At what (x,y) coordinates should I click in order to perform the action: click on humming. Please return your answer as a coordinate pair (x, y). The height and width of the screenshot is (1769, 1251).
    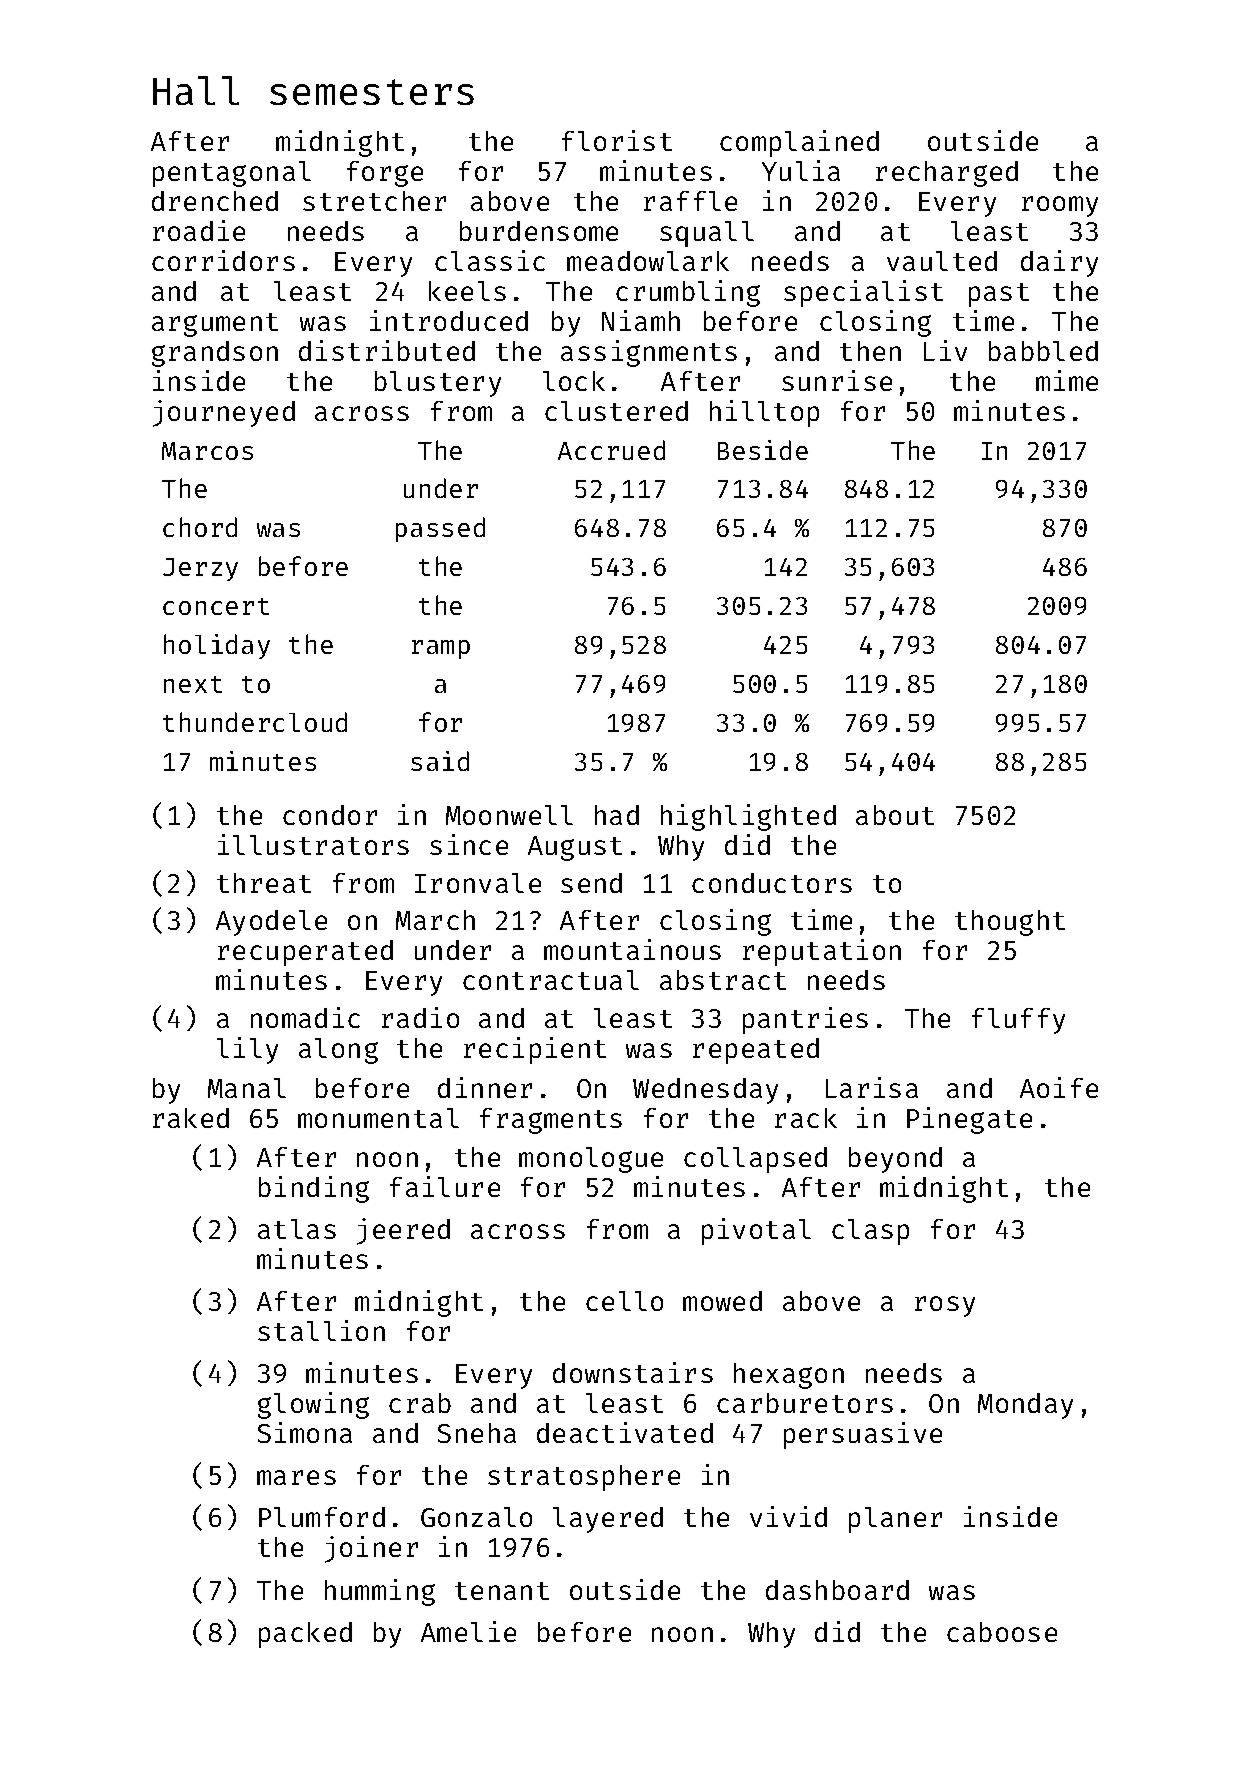
    Looking at the image, I should click on (380, 1592).
